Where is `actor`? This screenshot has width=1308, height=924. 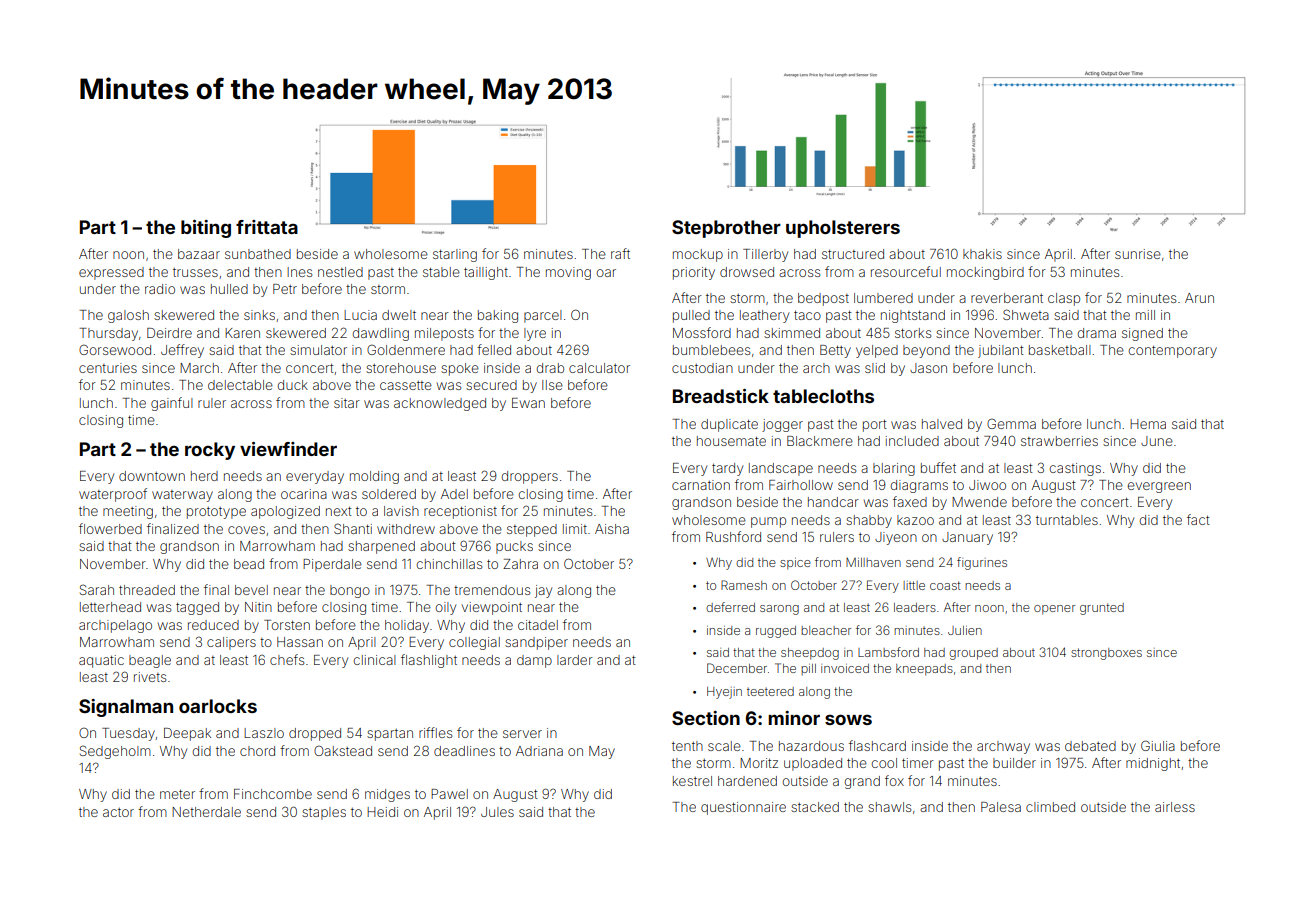 actor is located at coordinates (118, 812).
